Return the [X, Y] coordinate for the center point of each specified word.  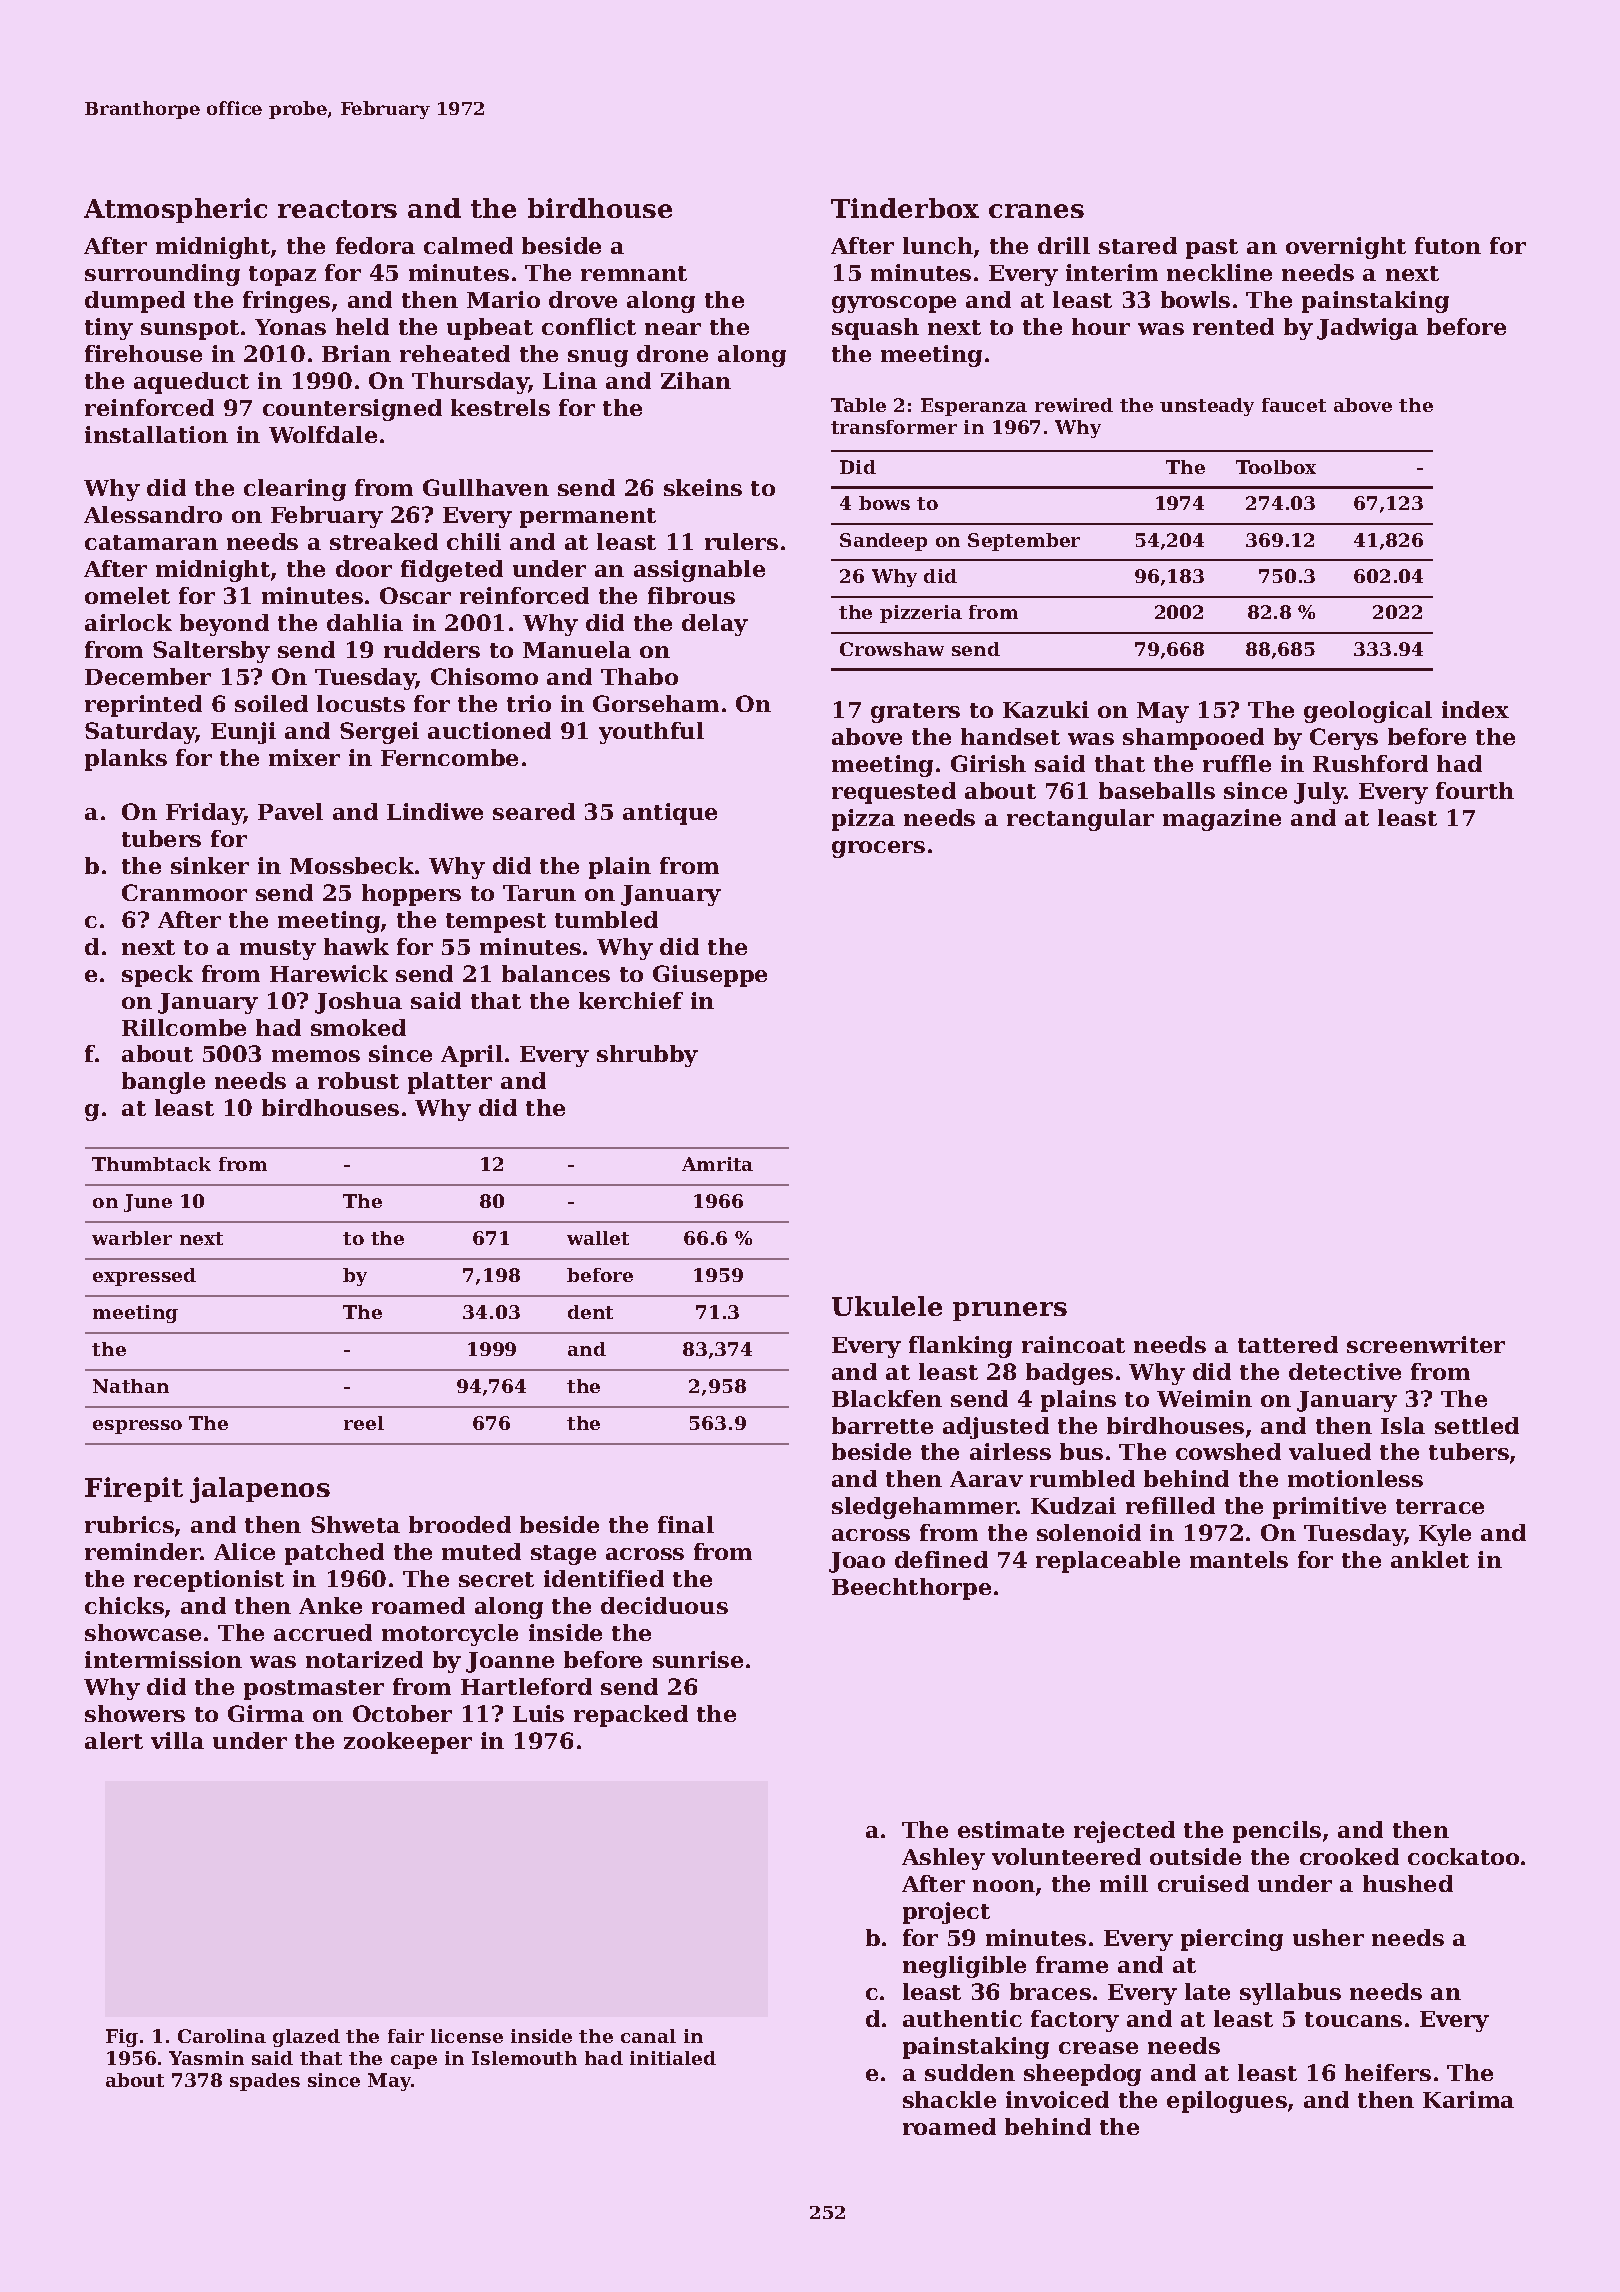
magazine [1222, 820]
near [673, 329]
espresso [137, 1427]
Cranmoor [184, 892]
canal [648, 2036]
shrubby [647, 1056]
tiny [109, 329]
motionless [1355, 1478]
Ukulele [887, 1306]
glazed [306, 2038]
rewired [1074, 405]
